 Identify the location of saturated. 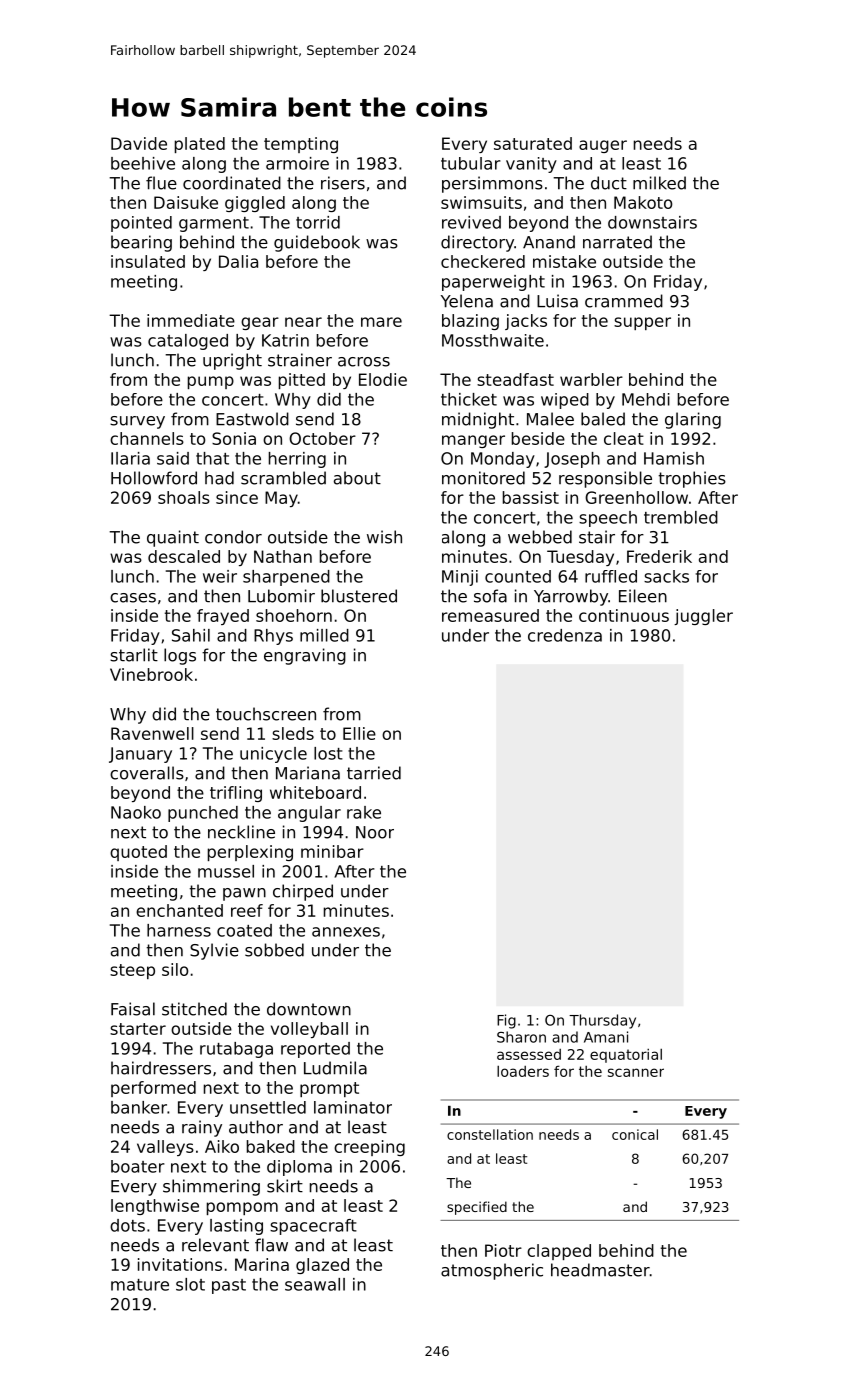
(533, 143).
